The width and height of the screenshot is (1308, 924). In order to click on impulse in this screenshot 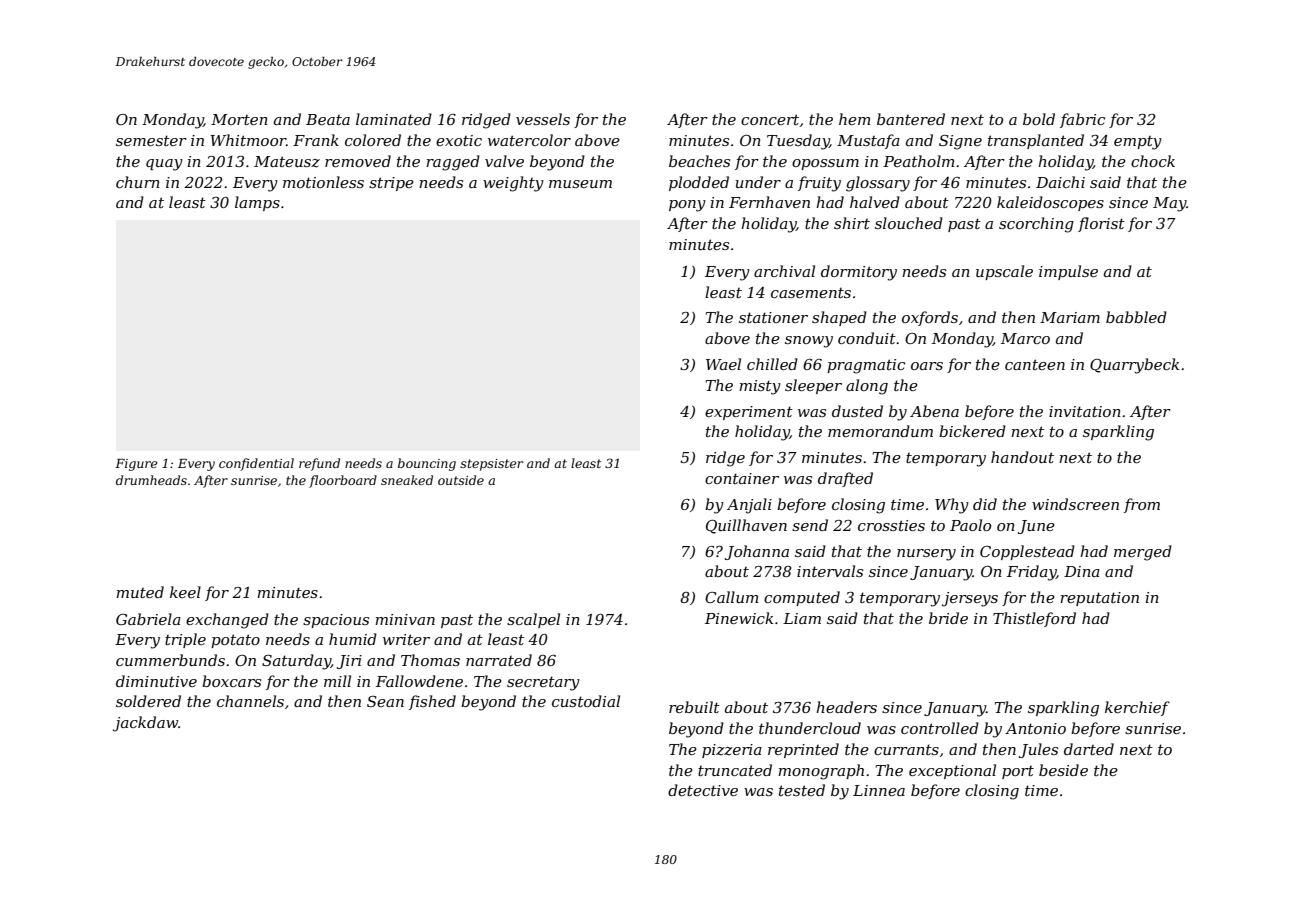, I will do `click(1068, 272)`.
